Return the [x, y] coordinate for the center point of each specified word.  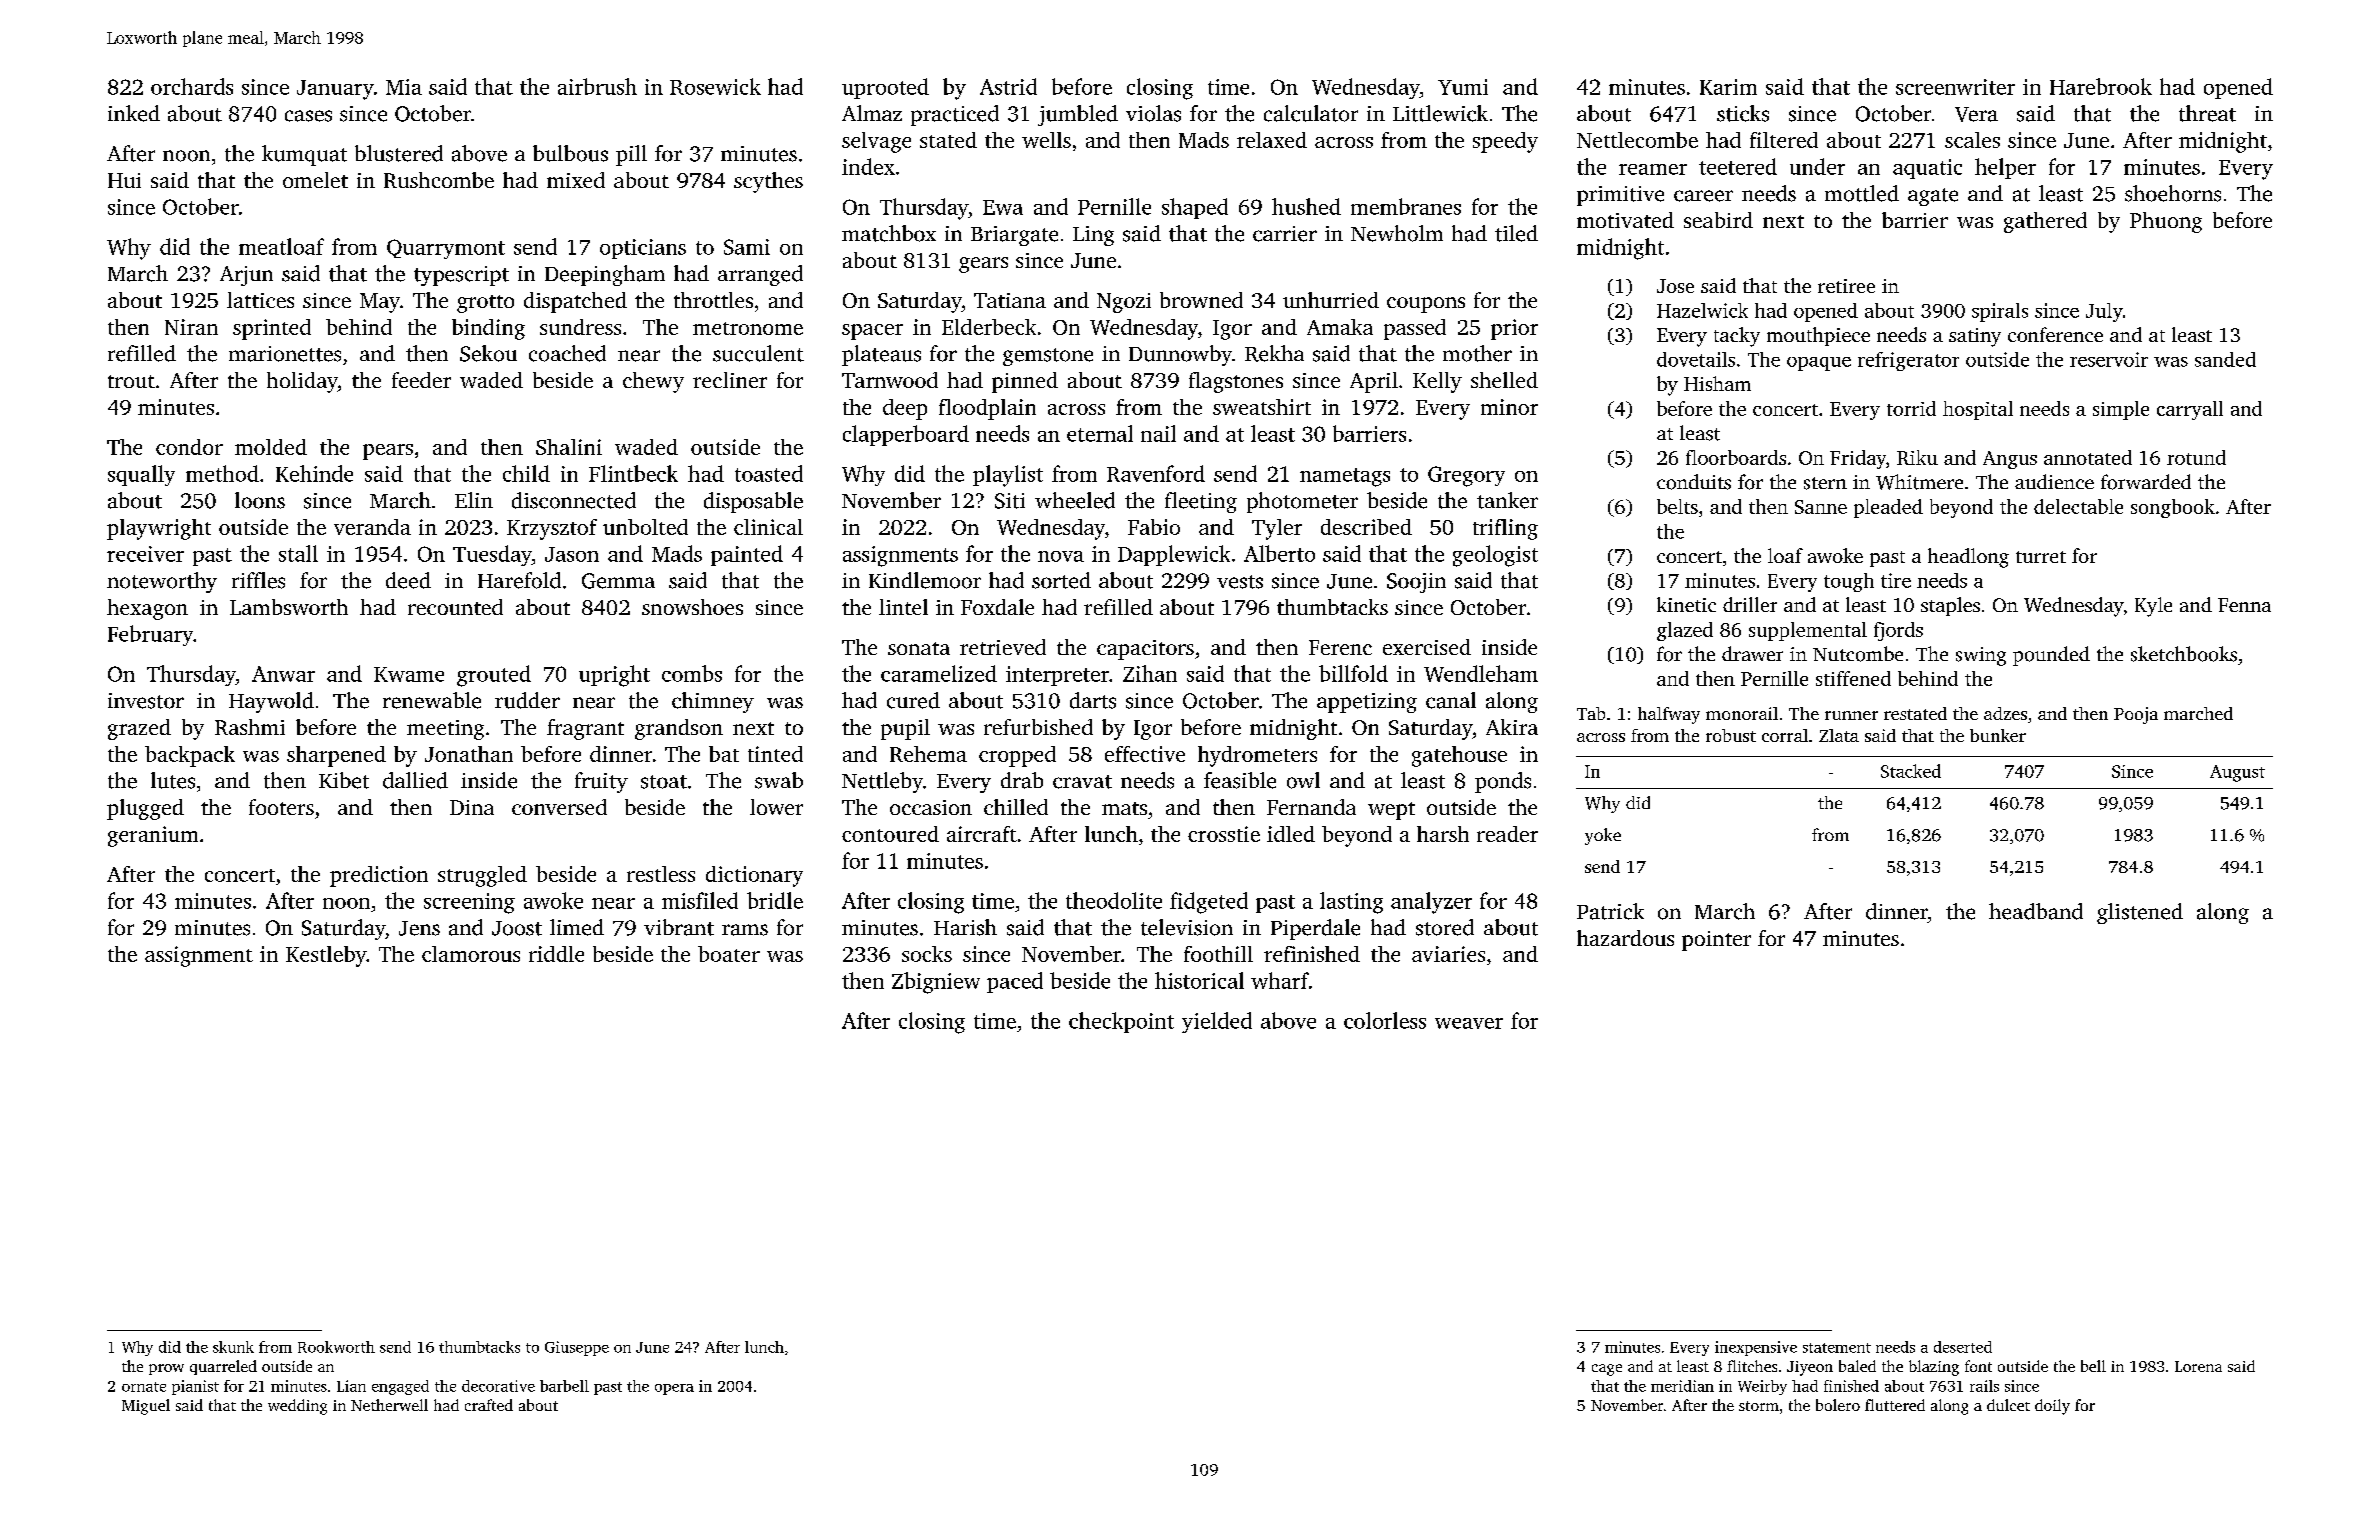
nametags [1345, 477]
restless [661, 874]
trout [131, 381]
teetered [1738, 166]
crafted [489, 1405]
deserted [1963, 1347]
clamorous [471, 954]
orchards [192, 86]
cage [1607, 1370]
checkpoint [1121, 1022]
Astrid [1008, 86]
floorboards [1736, 457]
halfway [1669, 715]
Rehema [928, 754]
